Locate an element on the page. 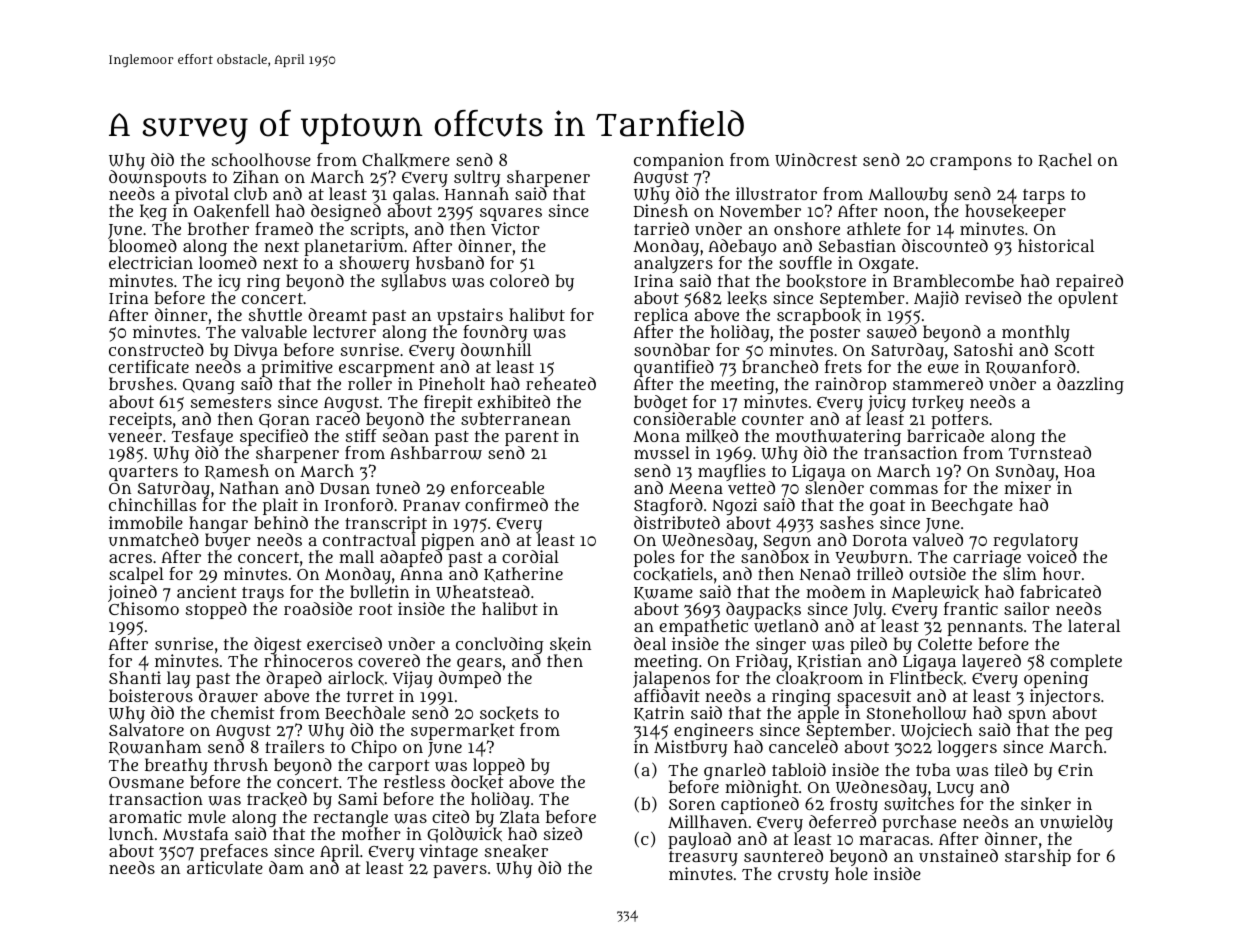  tabloid is located at coordinates (799, 769).
